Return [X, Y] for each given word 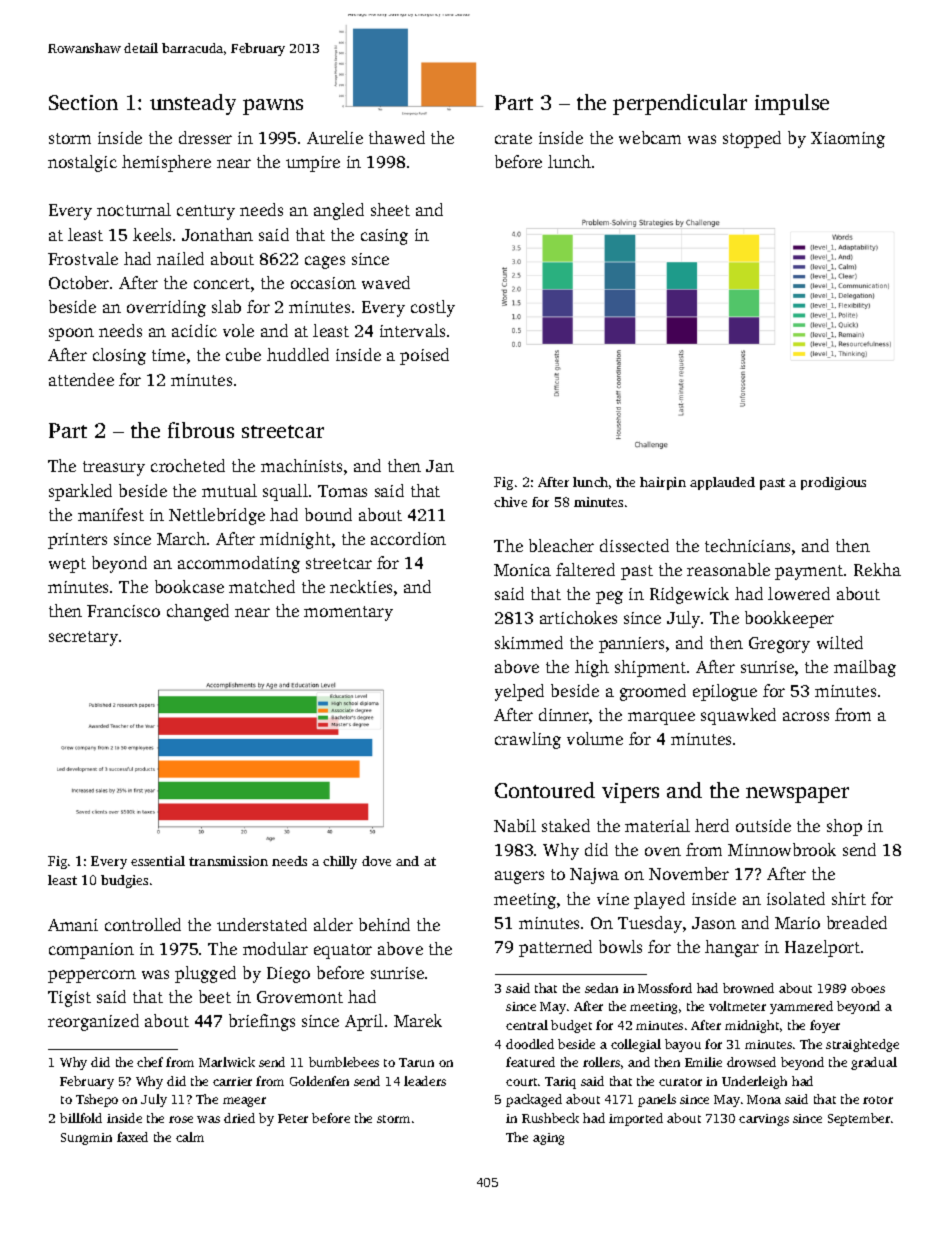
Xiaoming [848, 140]
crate [513, 138]
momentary [348, 613]
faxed [132, 1137]
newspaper [797, 795]
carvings [764, 1120]
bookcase [189, 586]
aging [548, 1139]
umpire [313, 164]
